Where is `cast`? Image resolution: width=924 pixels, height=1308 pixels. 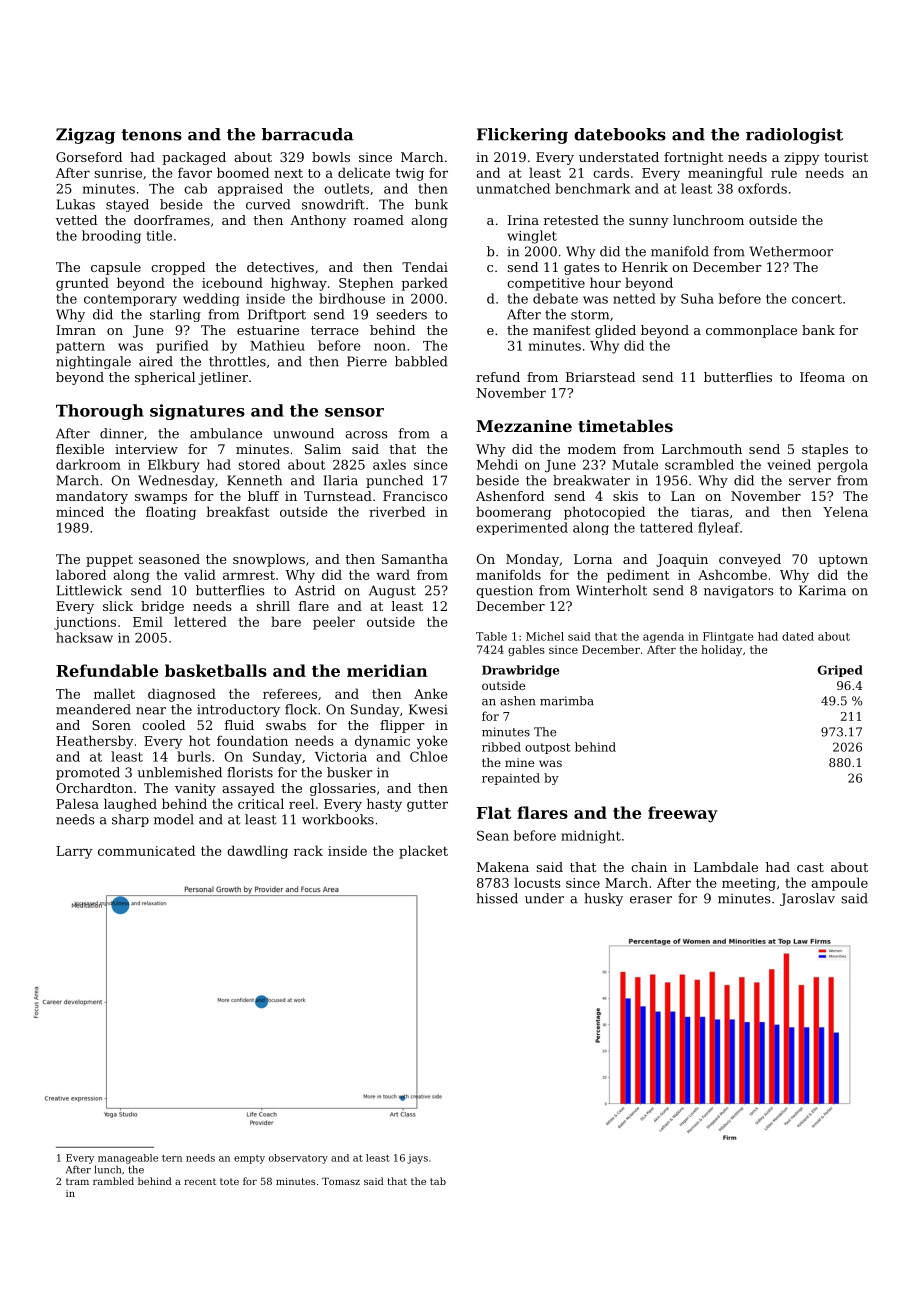
cast is located at coordinates (810, 867).
